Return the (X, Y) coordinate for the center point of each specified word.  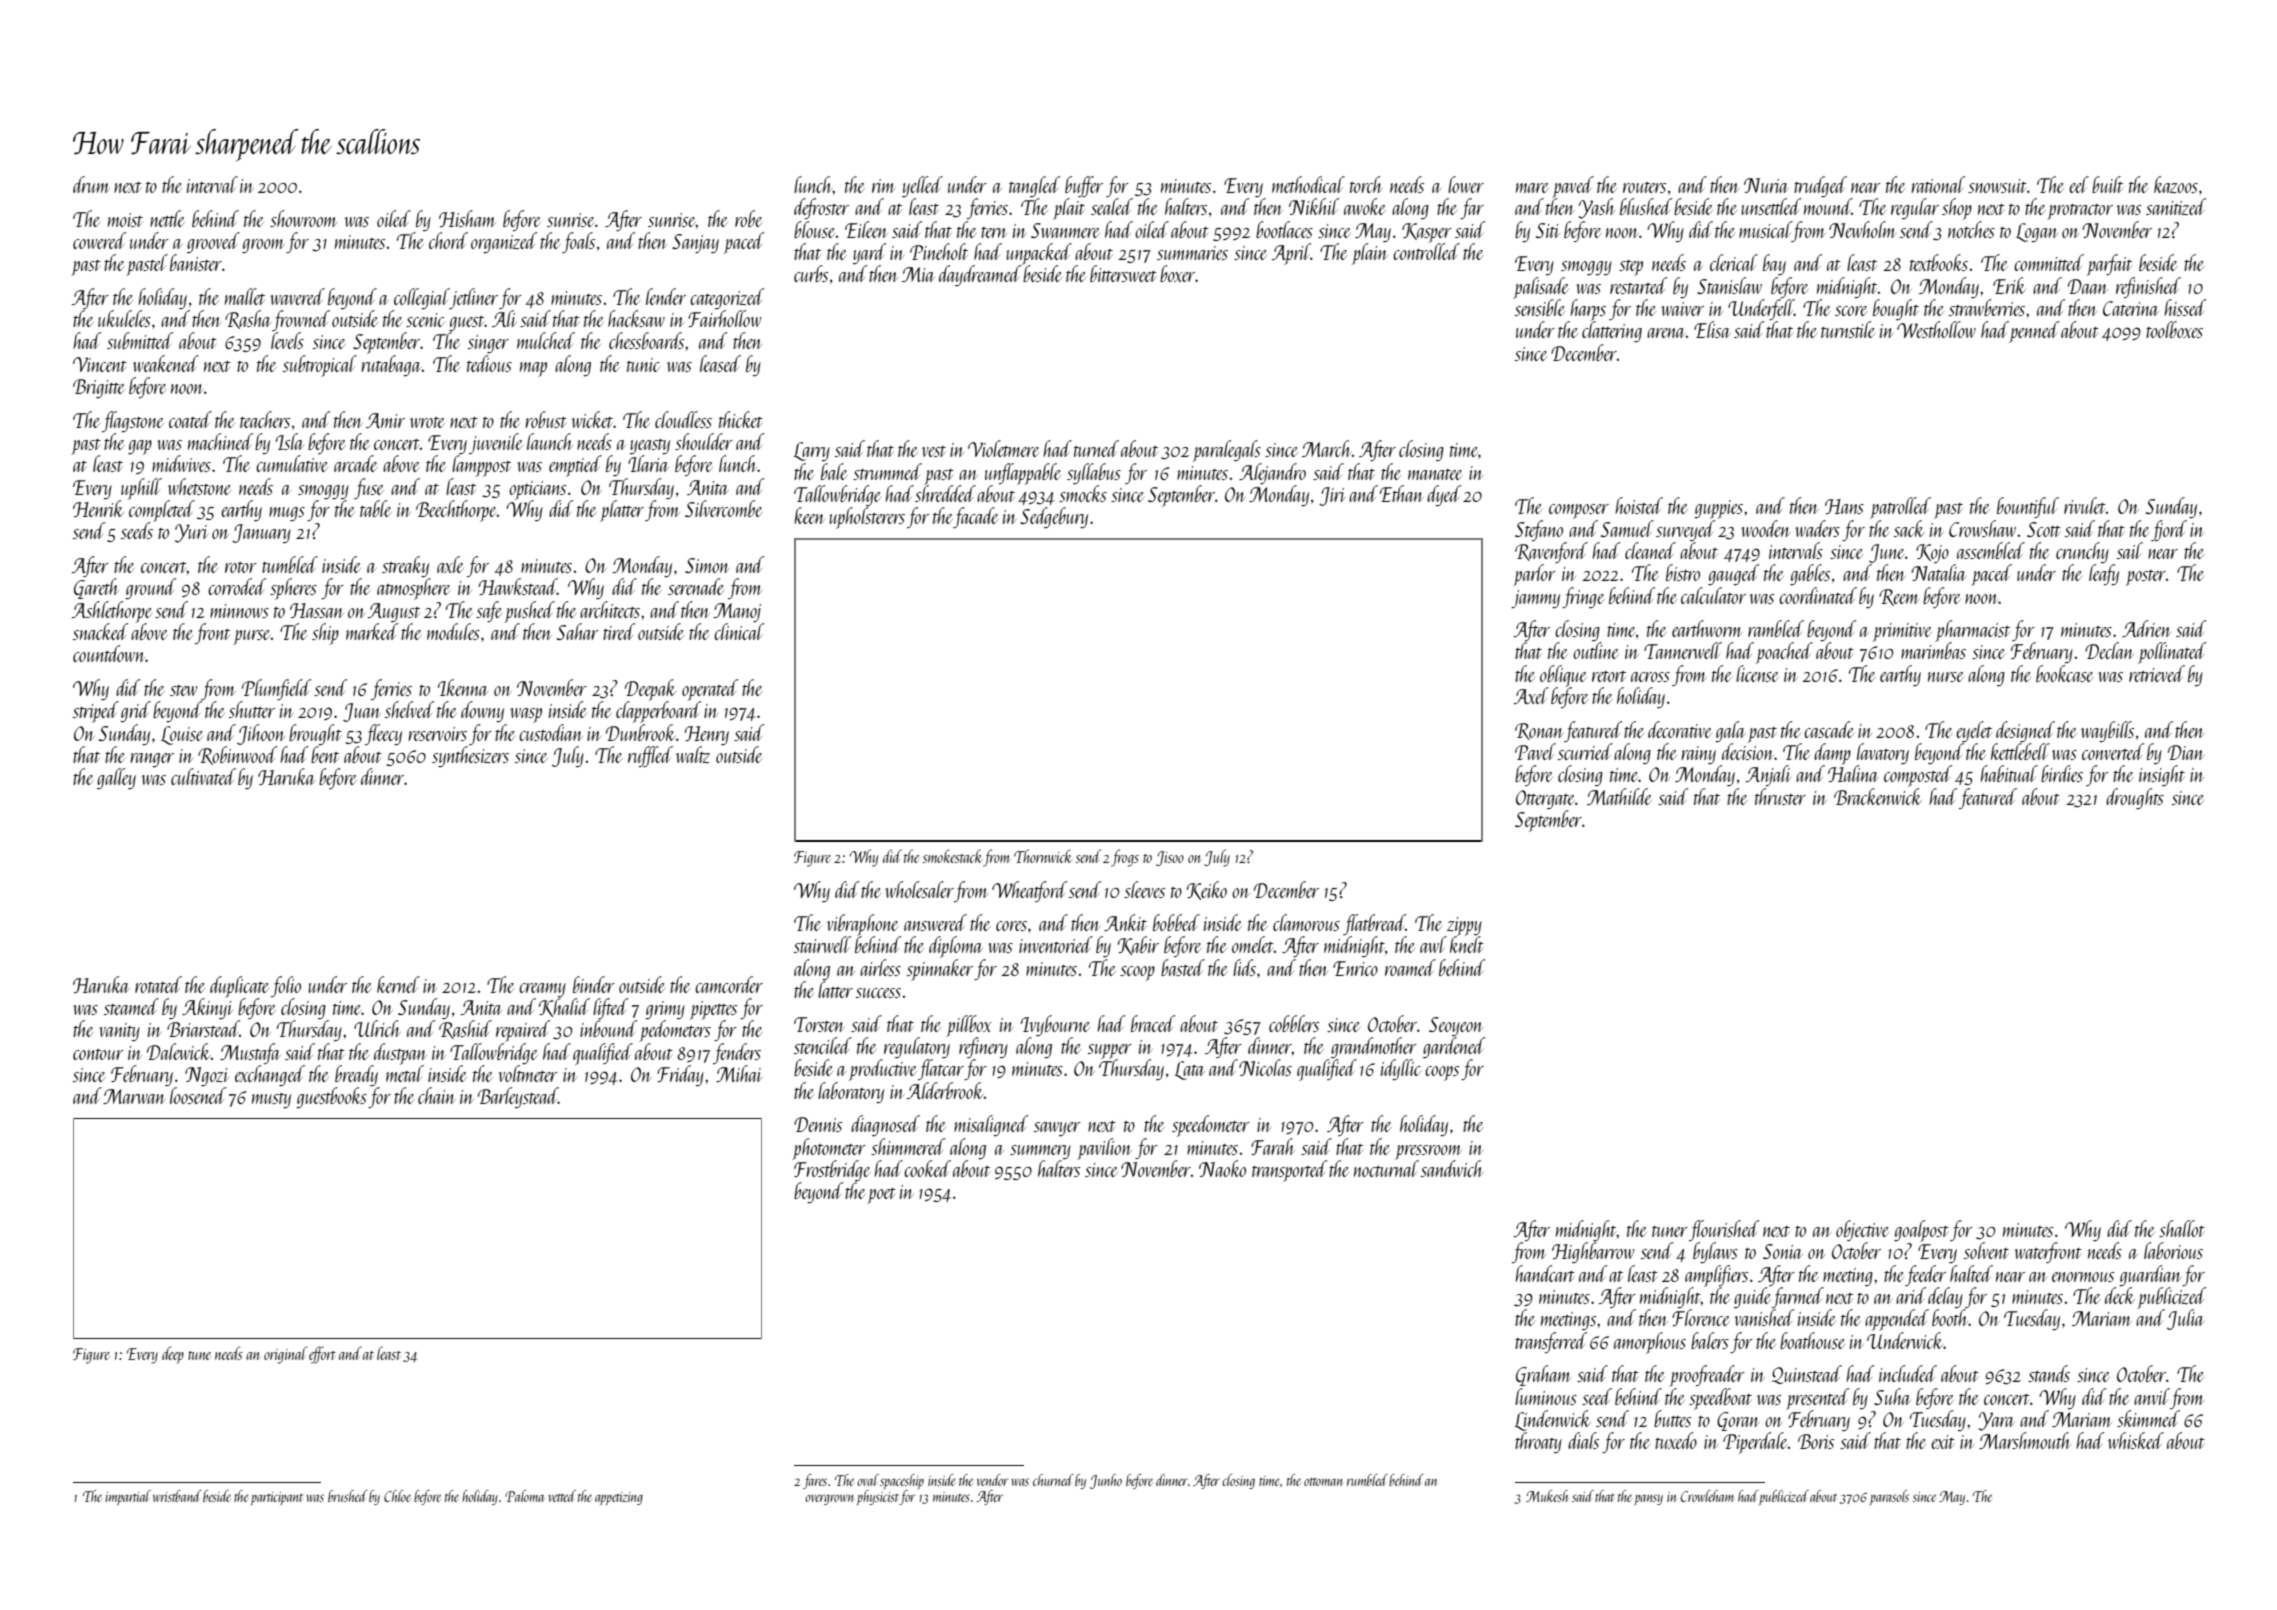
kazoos (2176, 184)
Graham (1543, 1375)
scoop (1137, 973)
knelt (1467, 944)
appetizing (619, 1498)
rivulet (2085, 505)
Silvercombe (723, 508)
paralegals (1227, 451)
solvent (1986, 1250)
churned (1053, 1480)
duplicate (239, 987)
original (285, 1355)
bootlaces (1284, 229)
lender (666, 296)
